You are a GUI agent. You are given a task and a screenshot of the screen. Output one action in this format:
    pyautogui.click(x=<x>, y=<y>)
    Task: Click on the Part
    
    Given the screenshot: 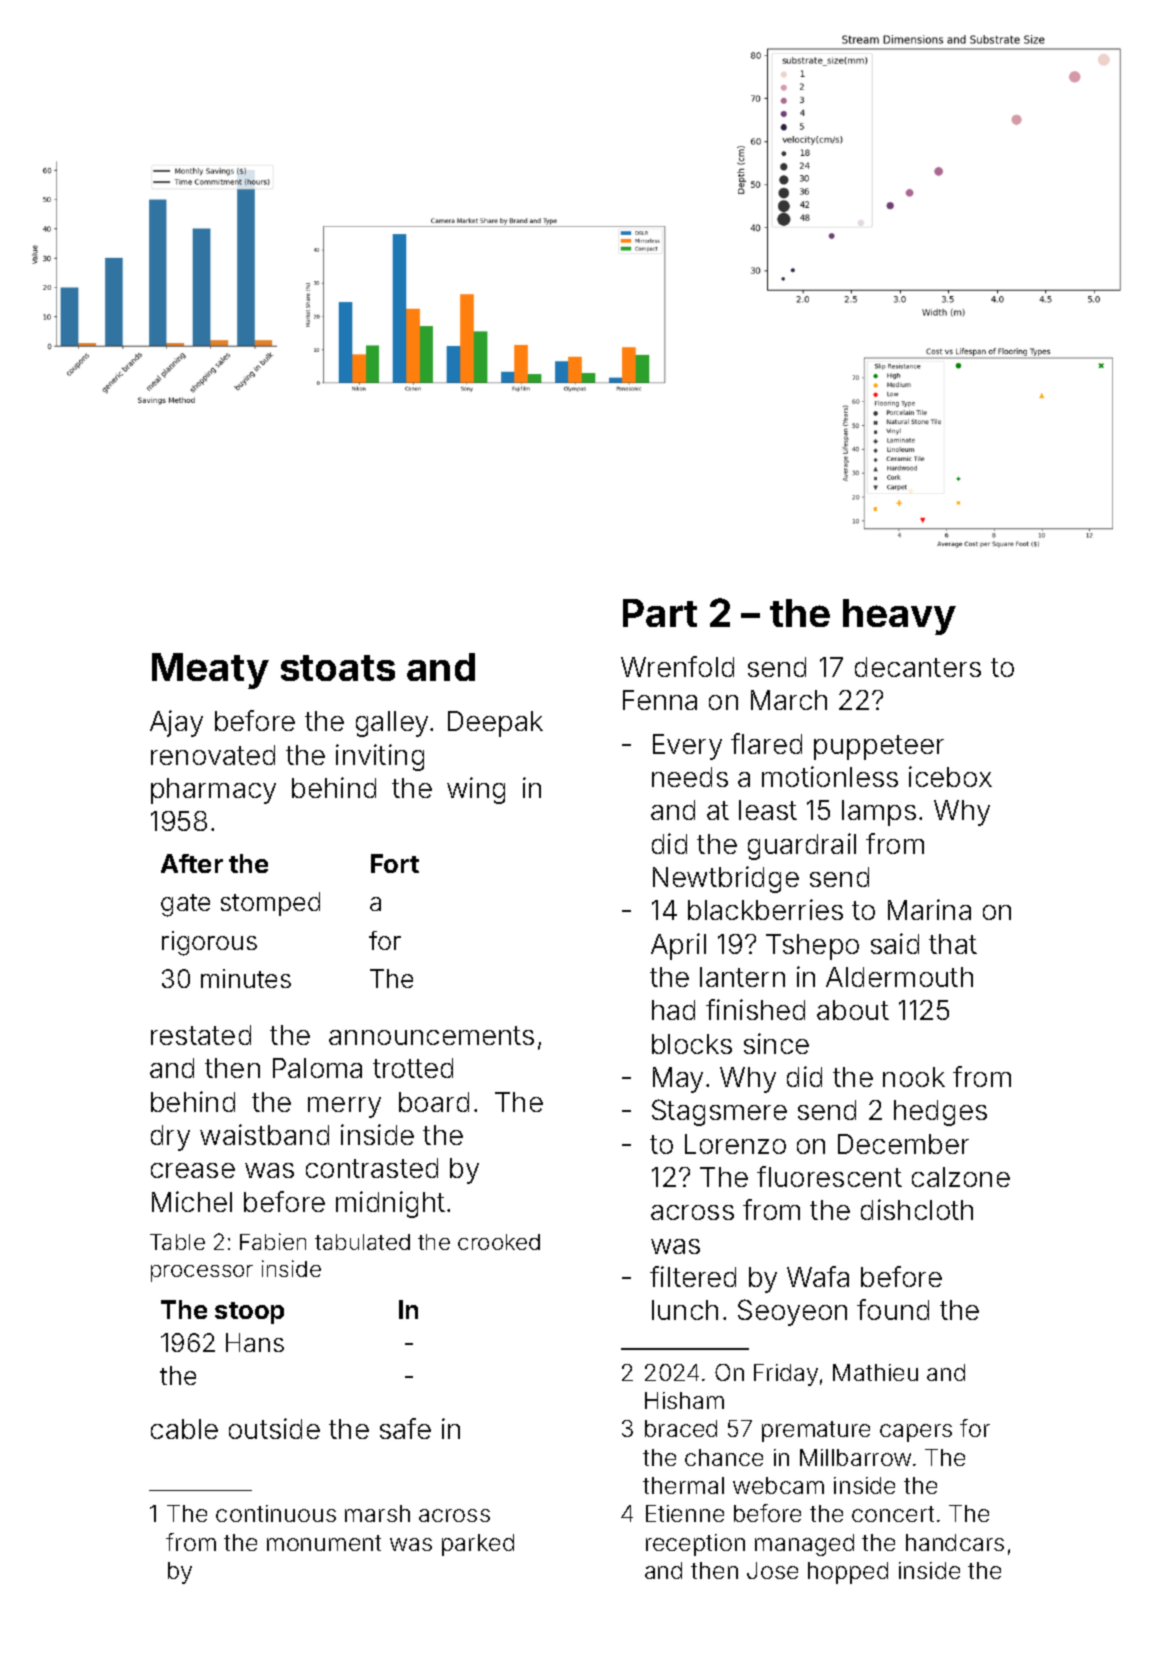 What is the action you would take?
    pyautogui.click(x=660, y=613)
